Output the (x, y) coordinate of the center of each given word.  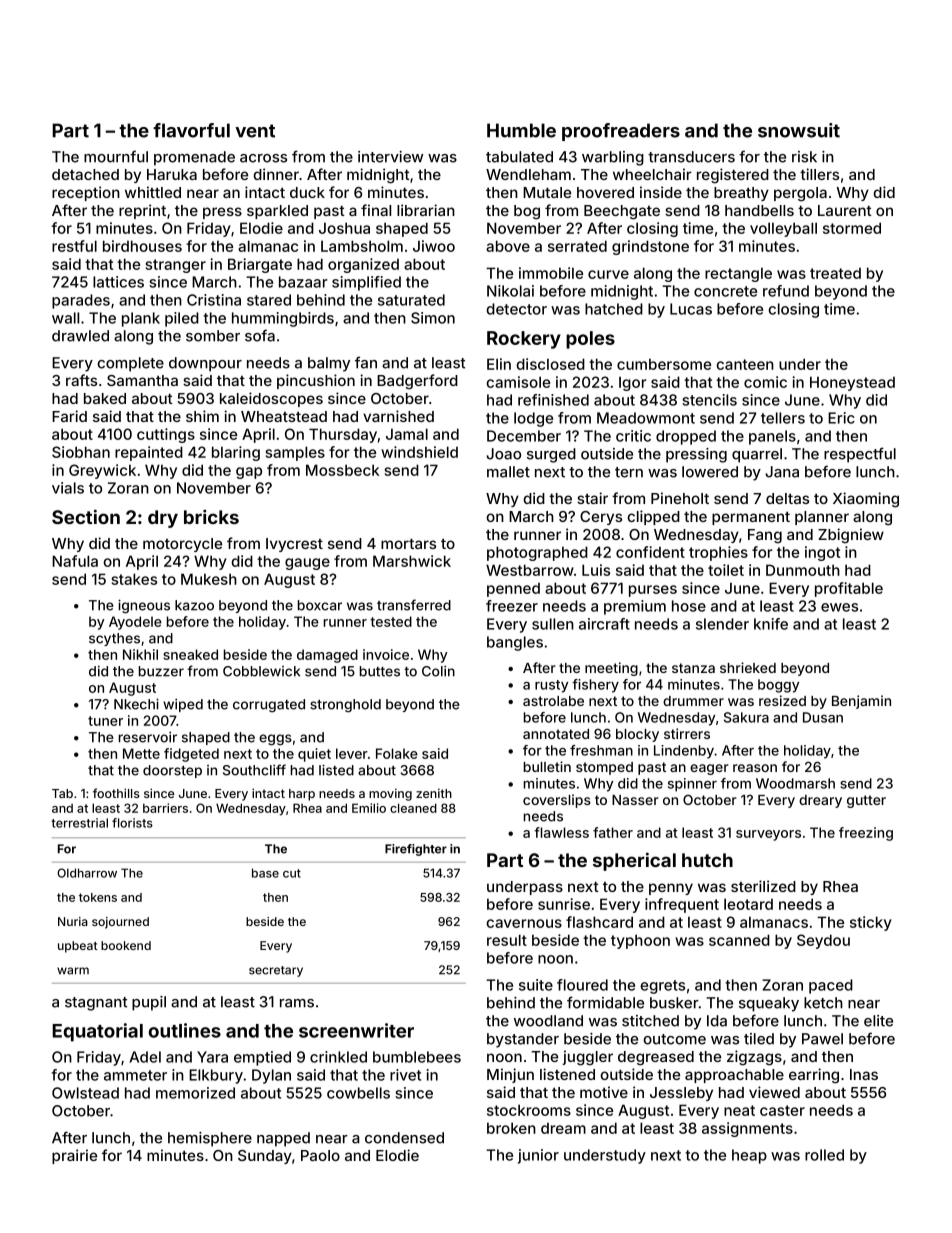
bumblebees (417, 1057)
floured (582, 985)
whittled (153, 192)
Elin (499, 364)
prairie (74, 1156)
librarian (426, 210)
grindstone (650, 247)
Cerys (601, 518)
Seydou (823, 941)
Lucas (691, 309)
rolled (824, 1155)
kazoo (194, 605)
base (265, 873)
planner (822, 518)
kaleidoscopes (271, 399)
